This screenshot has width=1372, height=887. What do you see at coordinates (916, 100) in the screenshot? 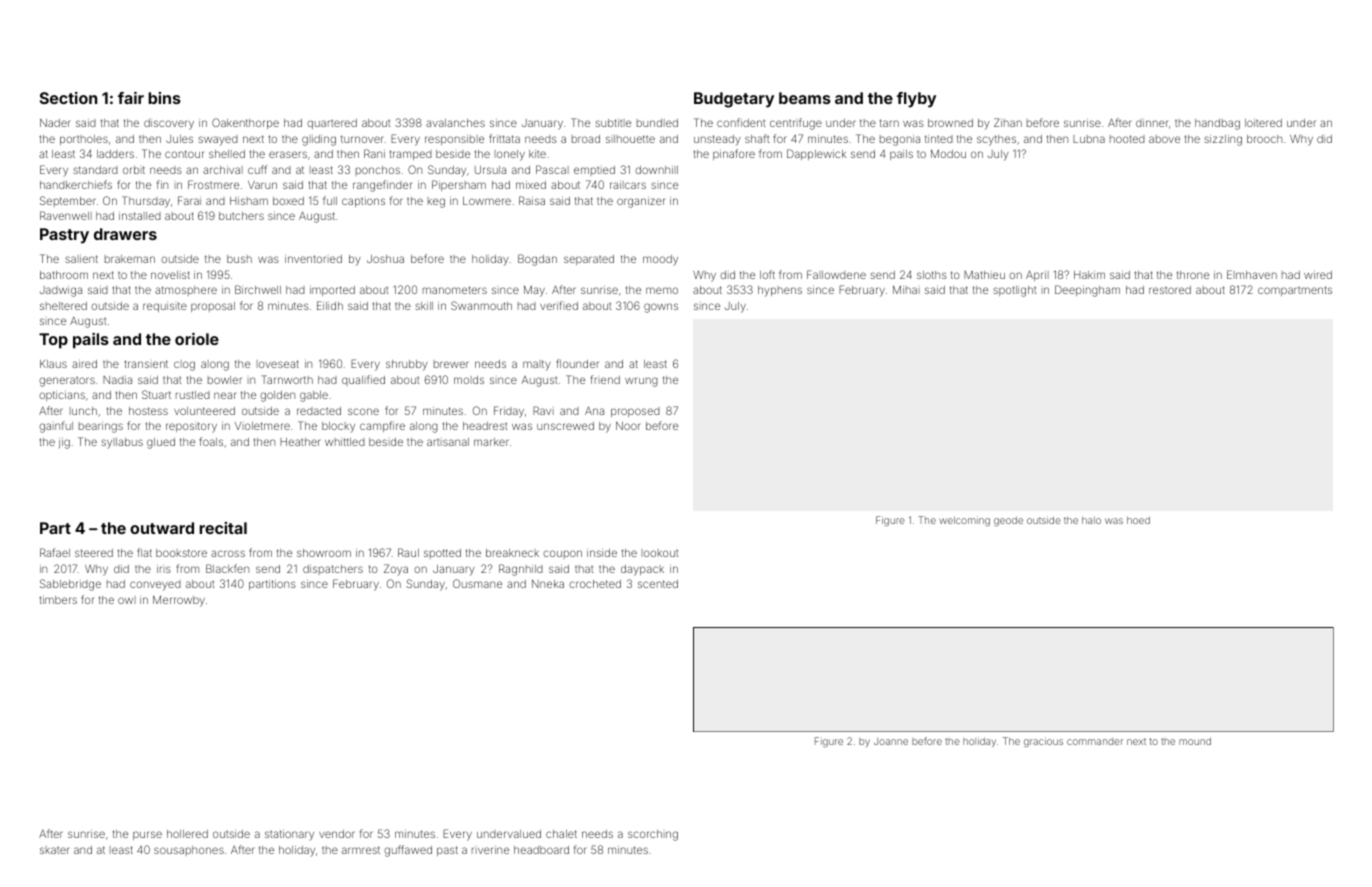
I see `flyby` at bounding box center [916, 100].
